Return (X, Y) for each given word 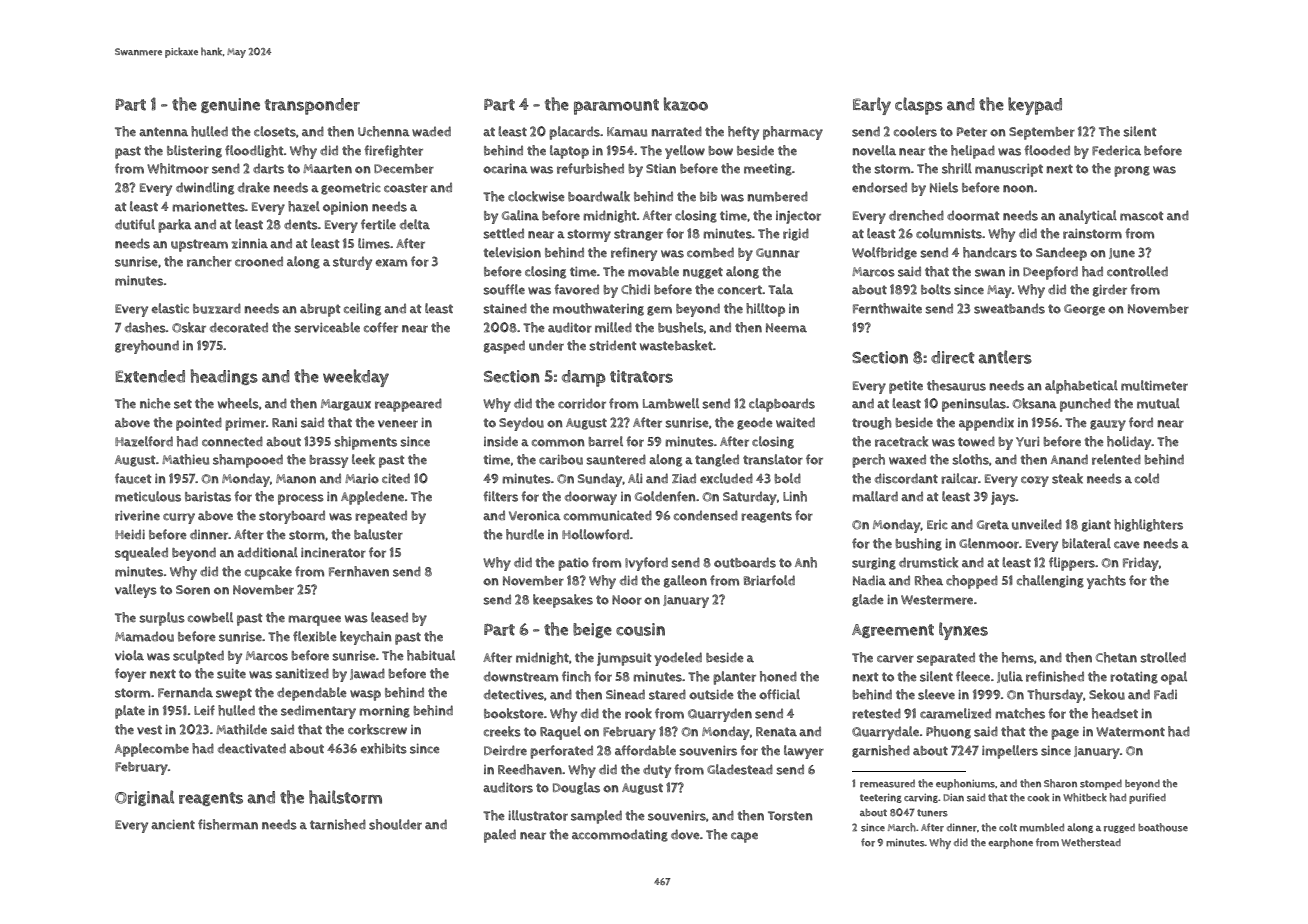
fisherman (228, 824)
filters (500, 496)
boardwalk (599, 196)
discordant (906, 478)
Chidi (635, 289)
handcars (990, 252)
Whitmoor (178, 168)
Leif (204, 710)
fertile (378, 224)
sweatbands (1009, 308)
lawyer (804, 752)
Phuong (948, 732)
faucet (133, 478)
